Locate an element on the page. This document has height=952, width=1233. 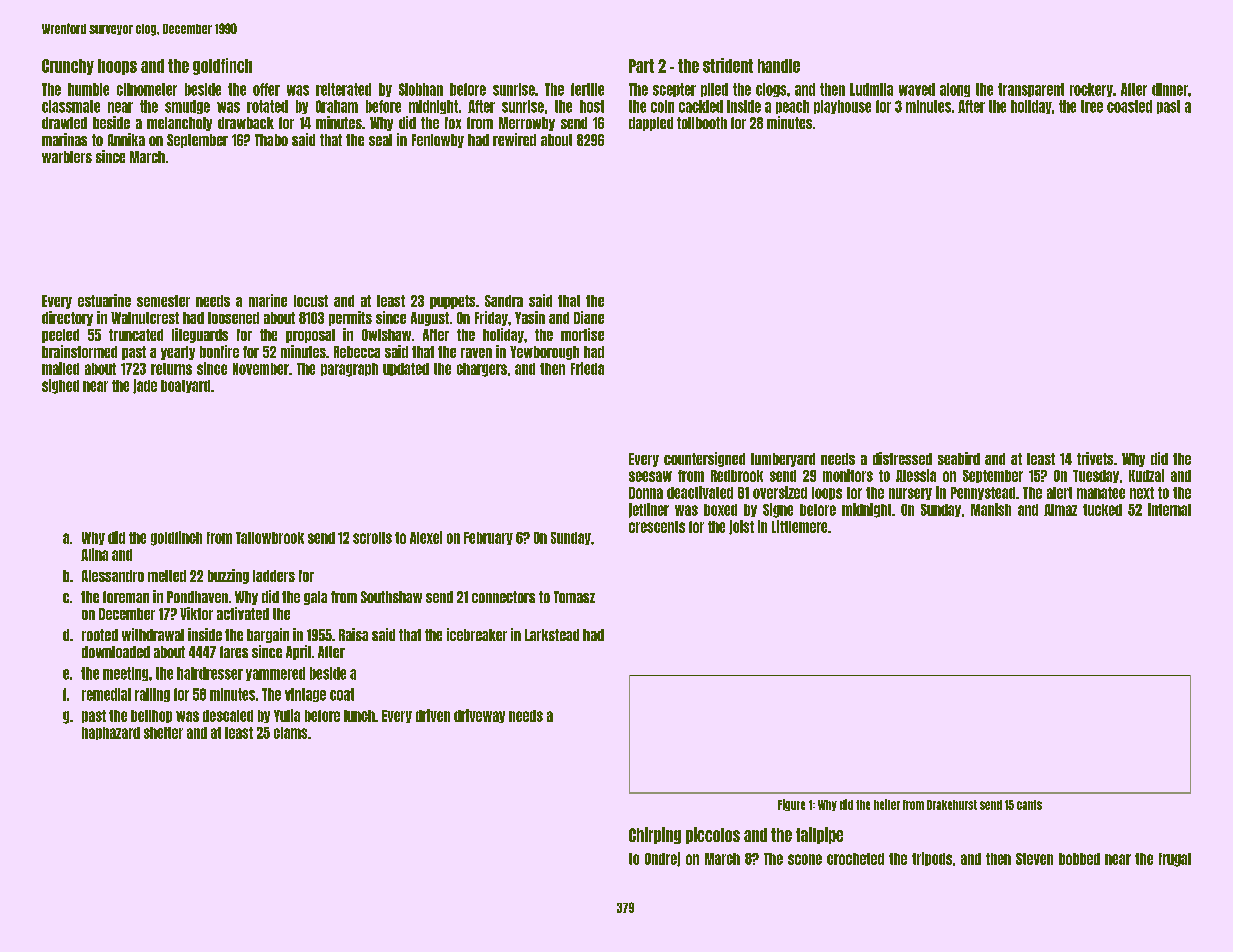
Alessandro is located at coordinates (113, 576).
